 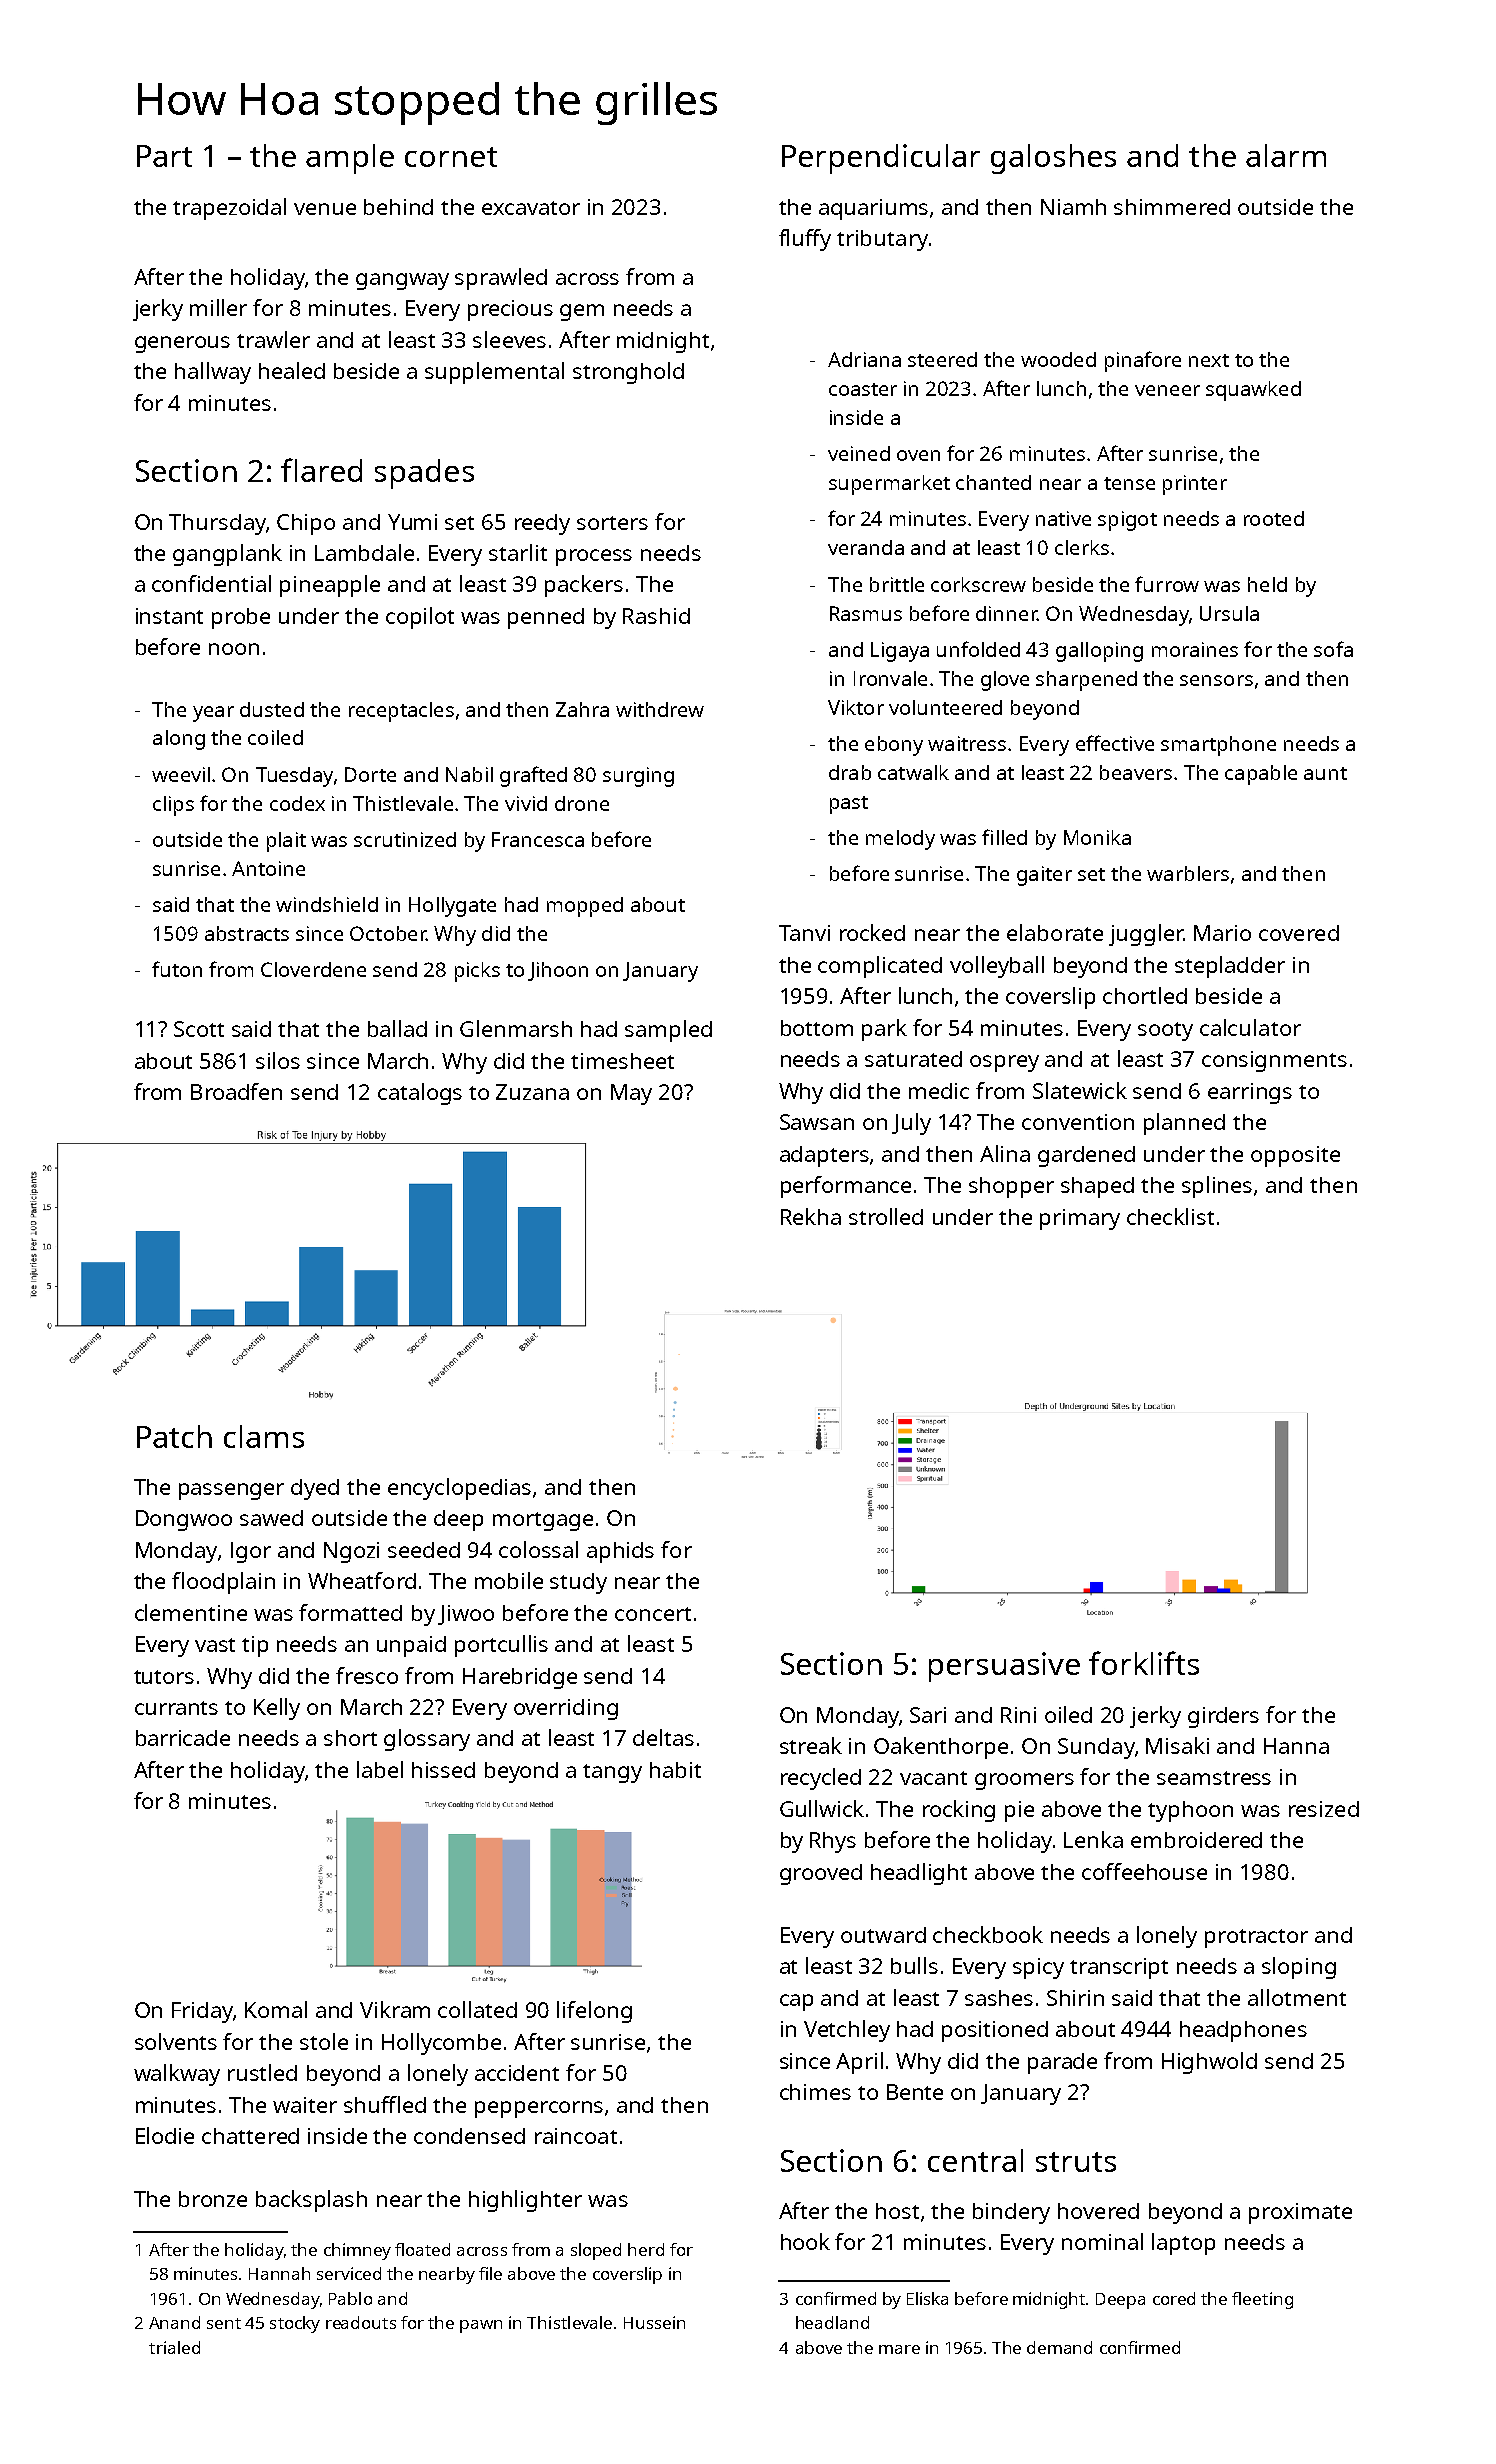 What do you see at coordinates (817, 1122) in the screenshot?
I see `Sawsan` at bounding box center [817, 1122].
